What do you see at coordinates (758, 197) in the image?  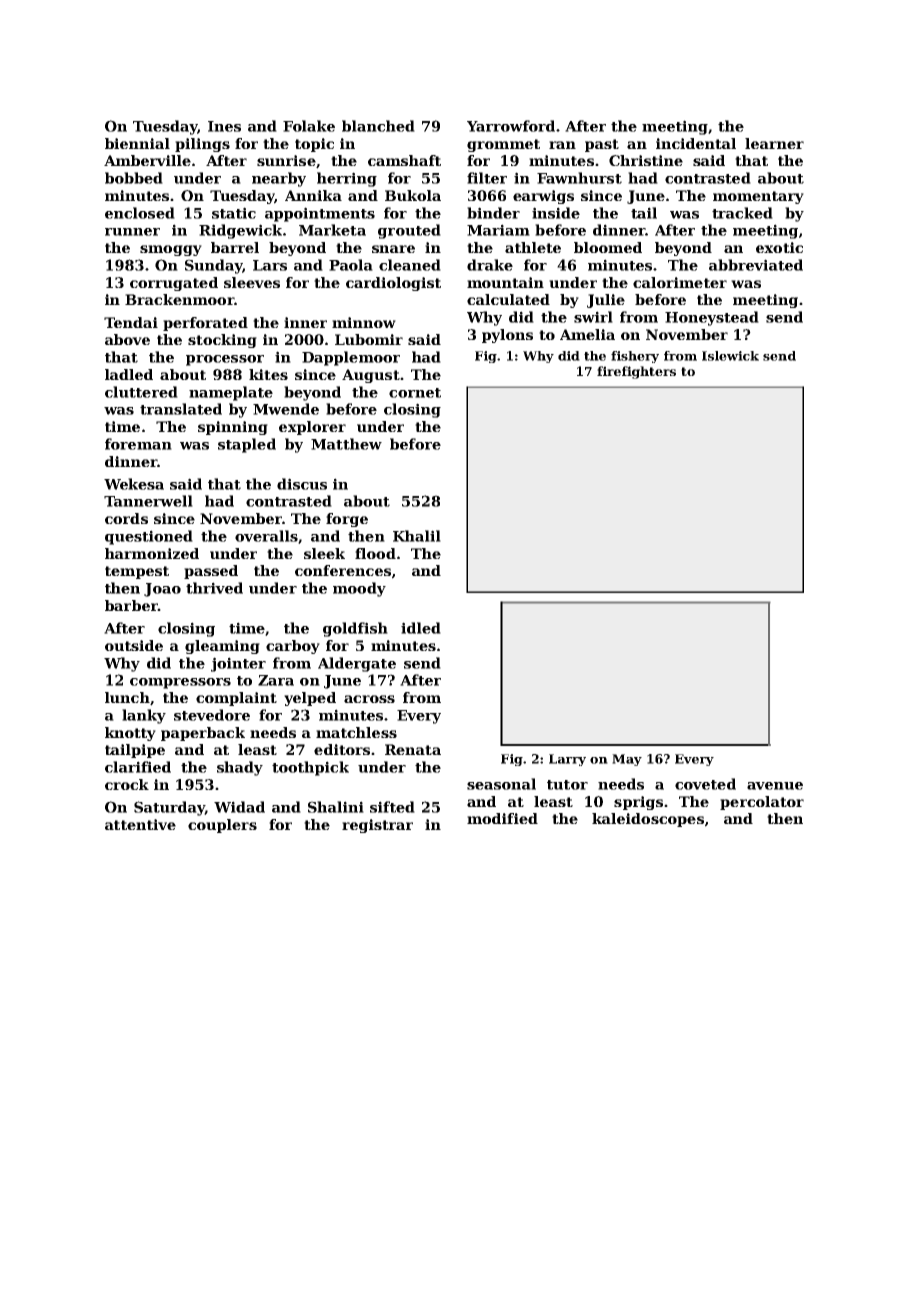 I see `momentary` at bounding box center [758, 197].
